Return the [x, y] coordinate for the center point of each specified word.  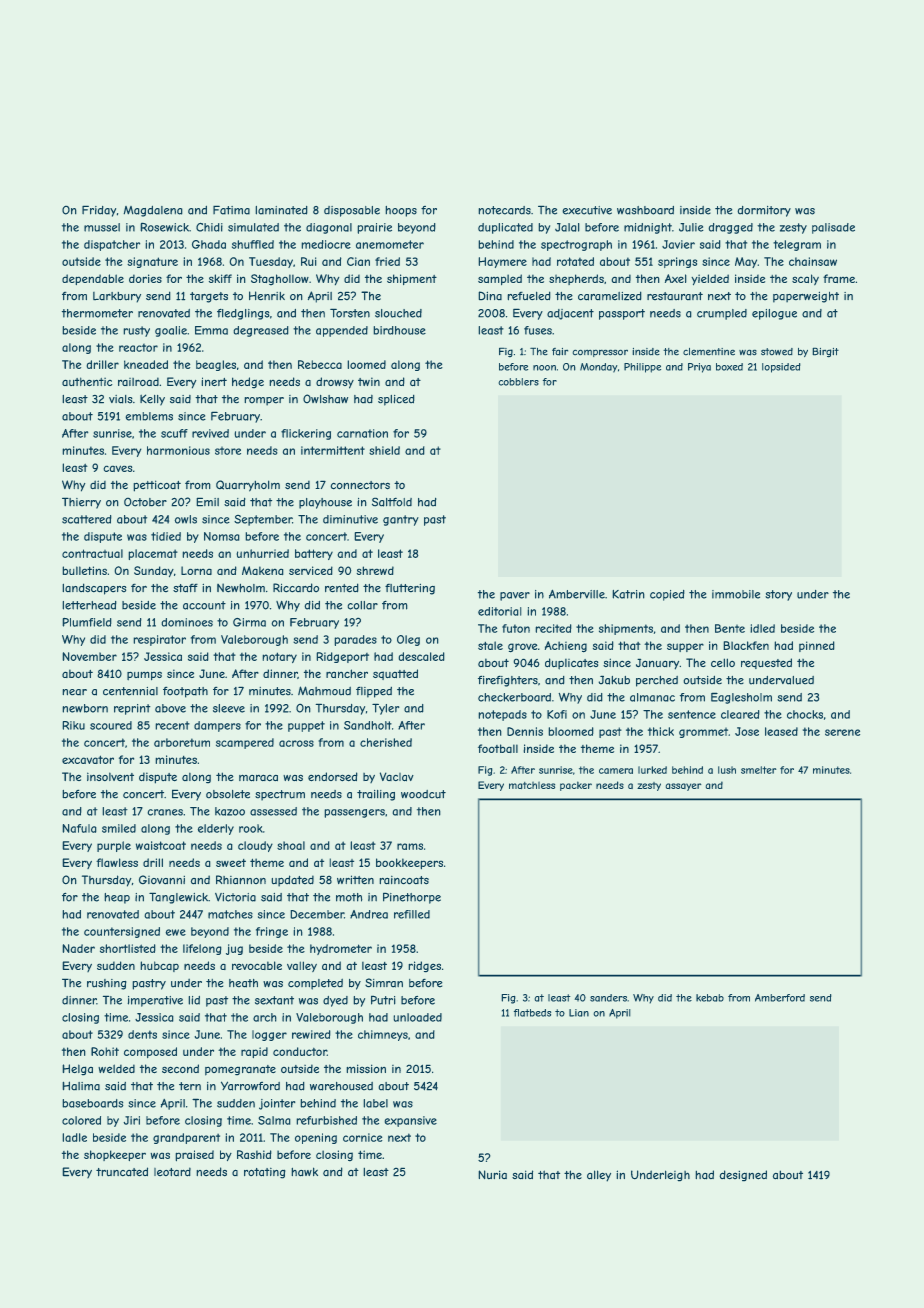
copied [667, 595]
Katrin [628, 594]
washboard [645, 210]
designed [743, 1176]
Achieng [566, 647]
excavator [88, 759]
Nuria [492, 1175]
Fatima [231, 210]
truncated [122, 1172]
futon [516, 628]
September [263, 520]
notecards [504, 210]
